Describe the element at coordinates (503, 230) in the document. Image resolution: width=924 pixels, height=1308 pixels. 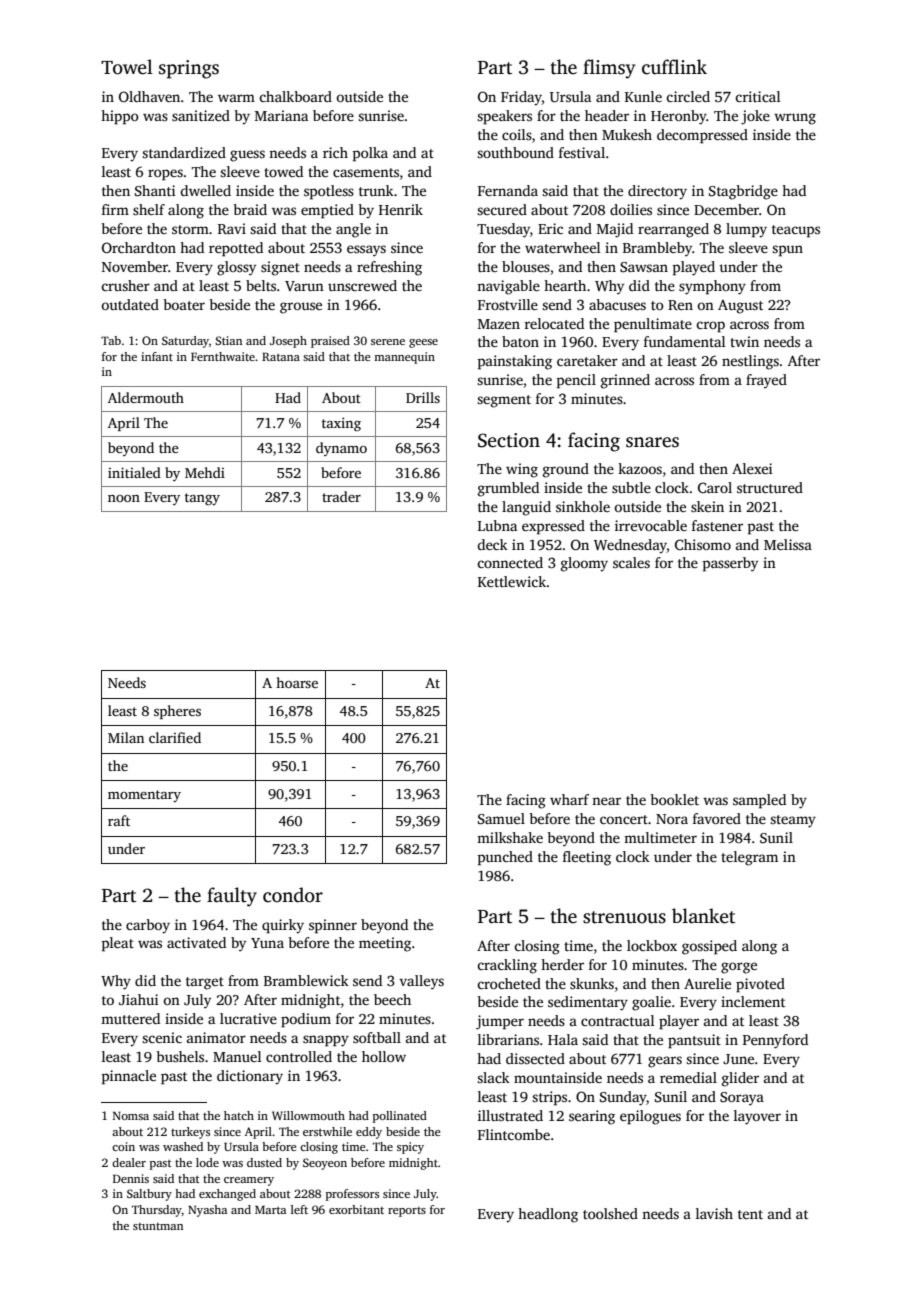
I see `Tuesday` at that location.
